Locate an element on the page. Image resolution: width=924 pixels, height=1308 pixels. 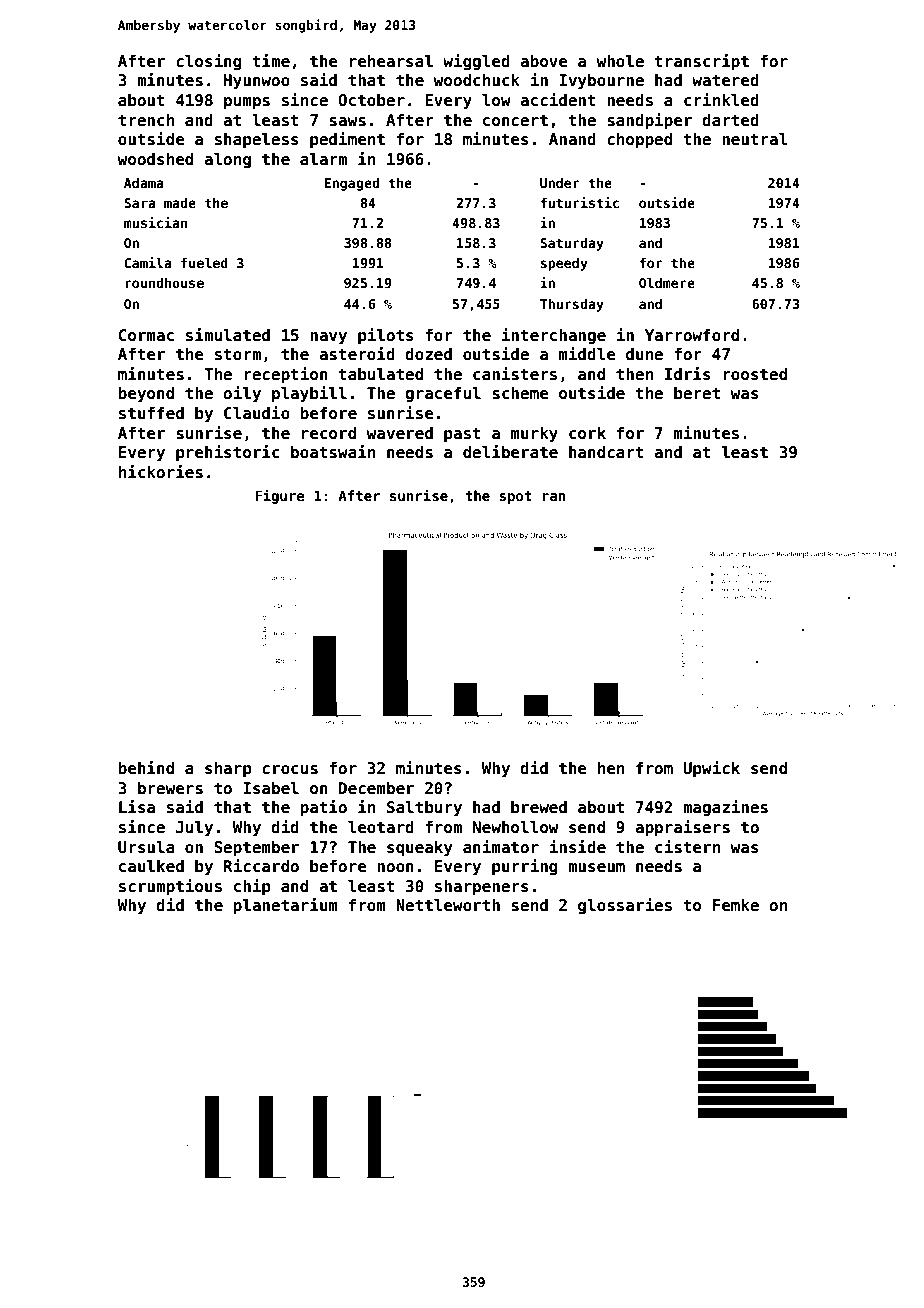
handcart is located at coordinates (606, 452).
